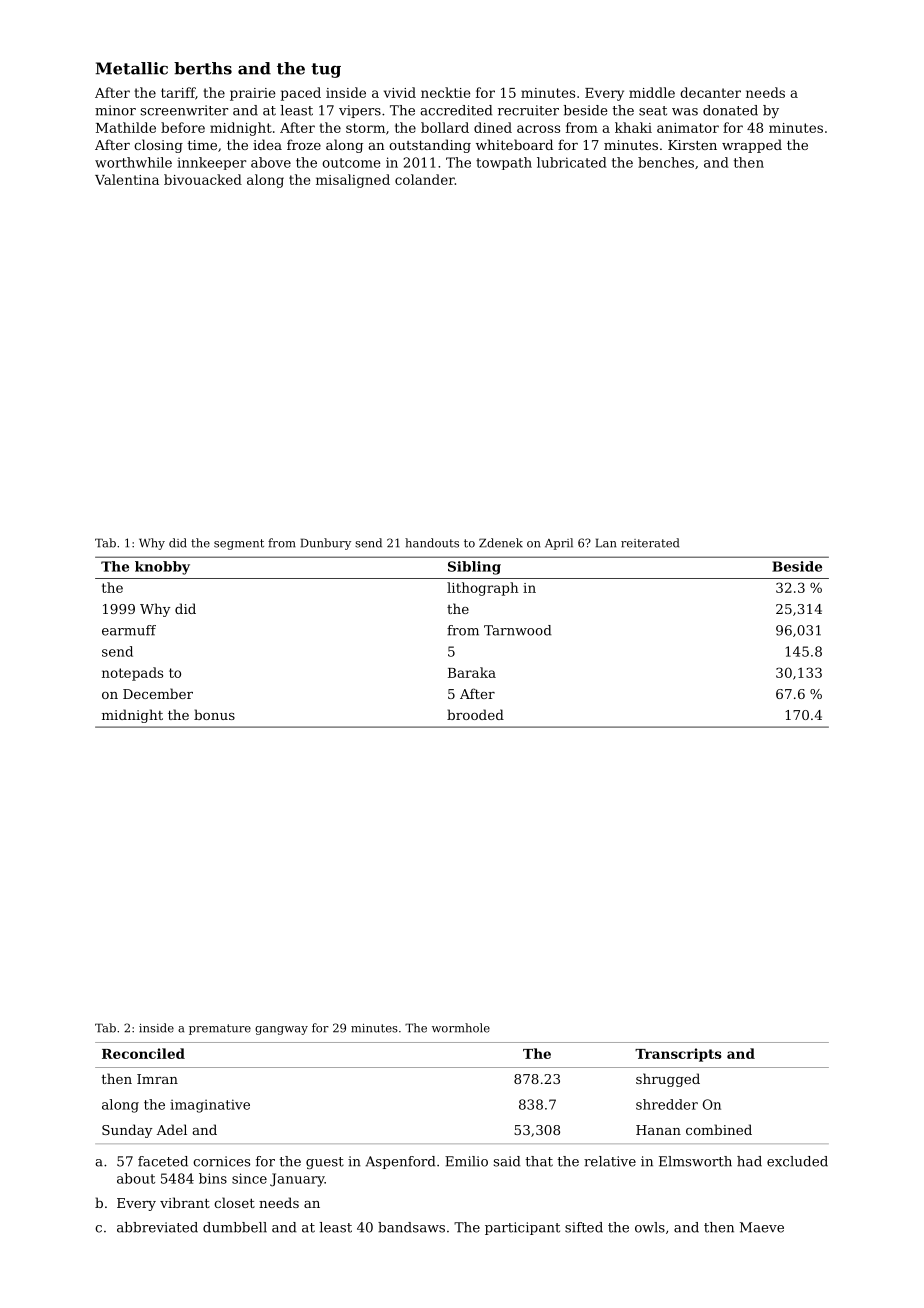  I want to click on brooded, so click(475, 714).
